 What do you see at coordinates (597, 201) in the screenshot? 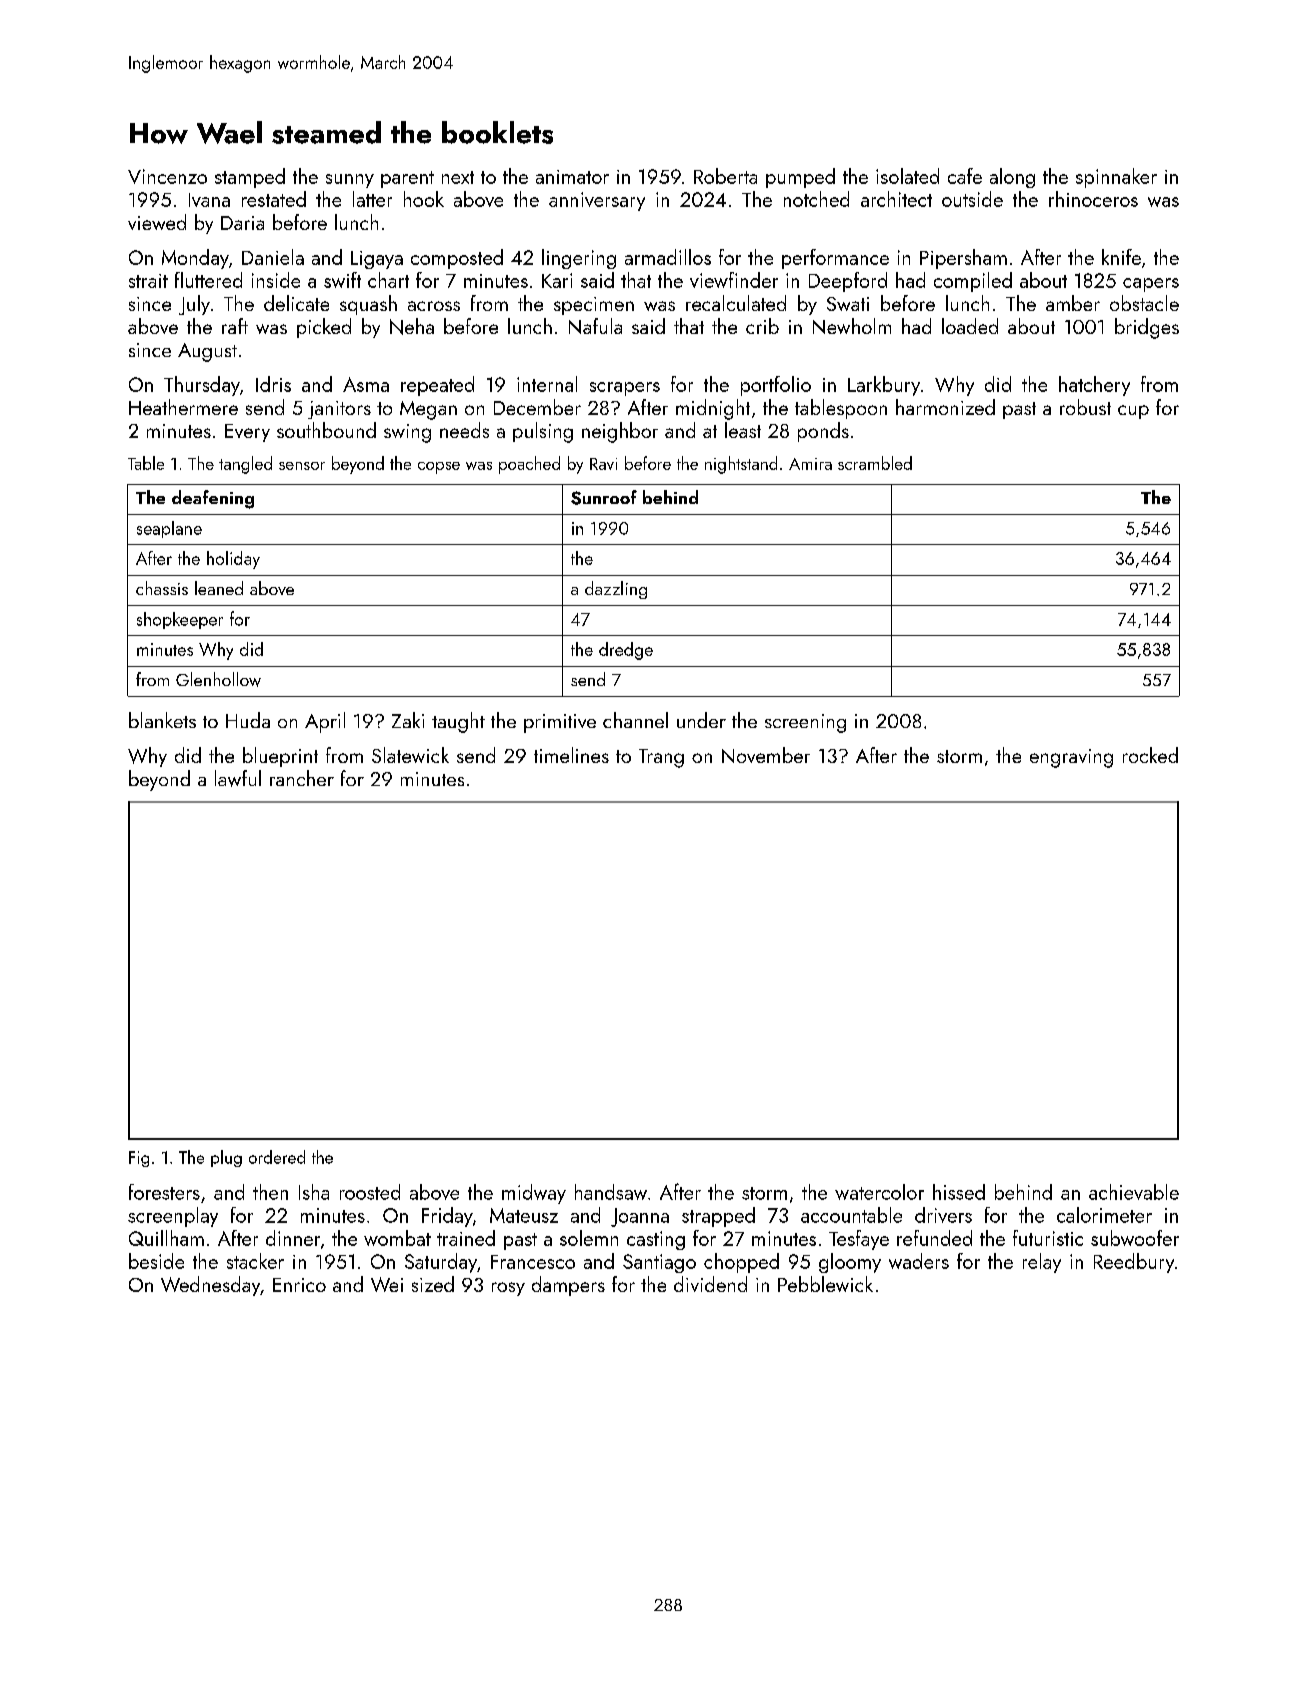
I see `anniversary` at bounding box center [597, 201].
